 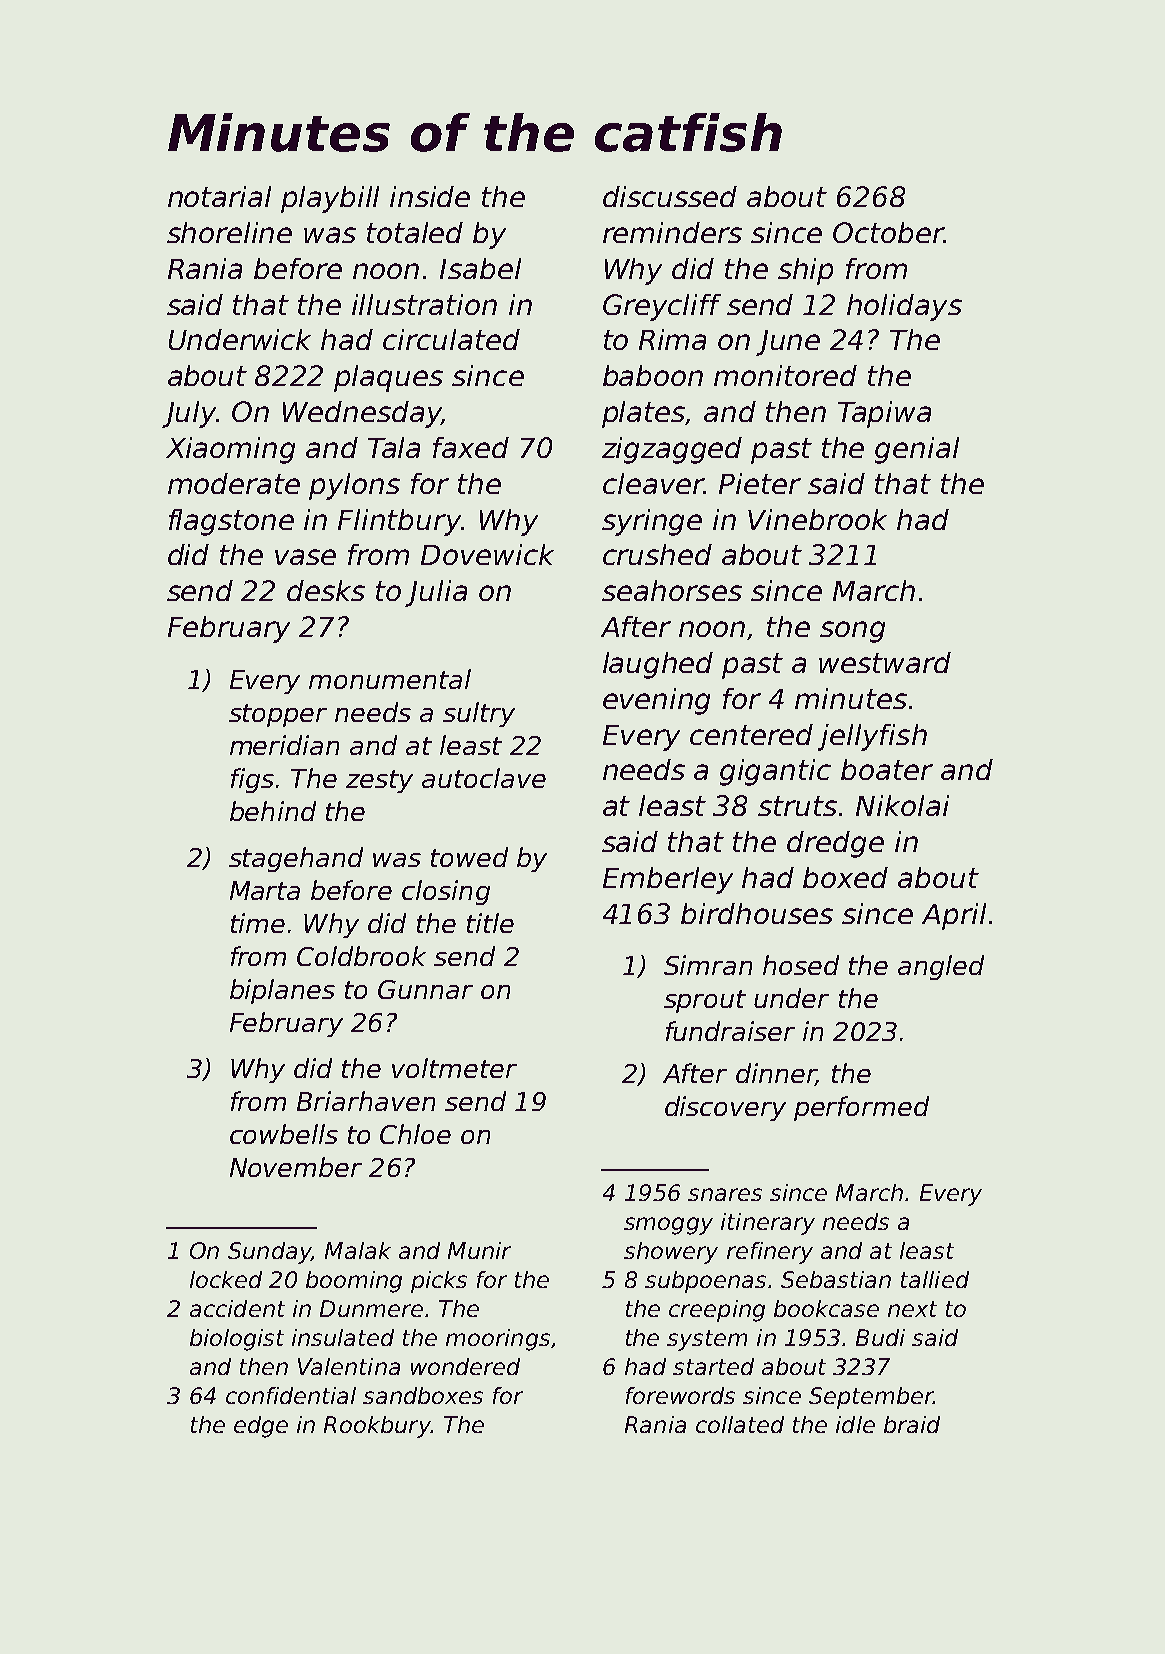 What do you see at coordinates (454, 1068) in the screenshot?
I see `voltmeter` at bounding box center [454, 1068].
